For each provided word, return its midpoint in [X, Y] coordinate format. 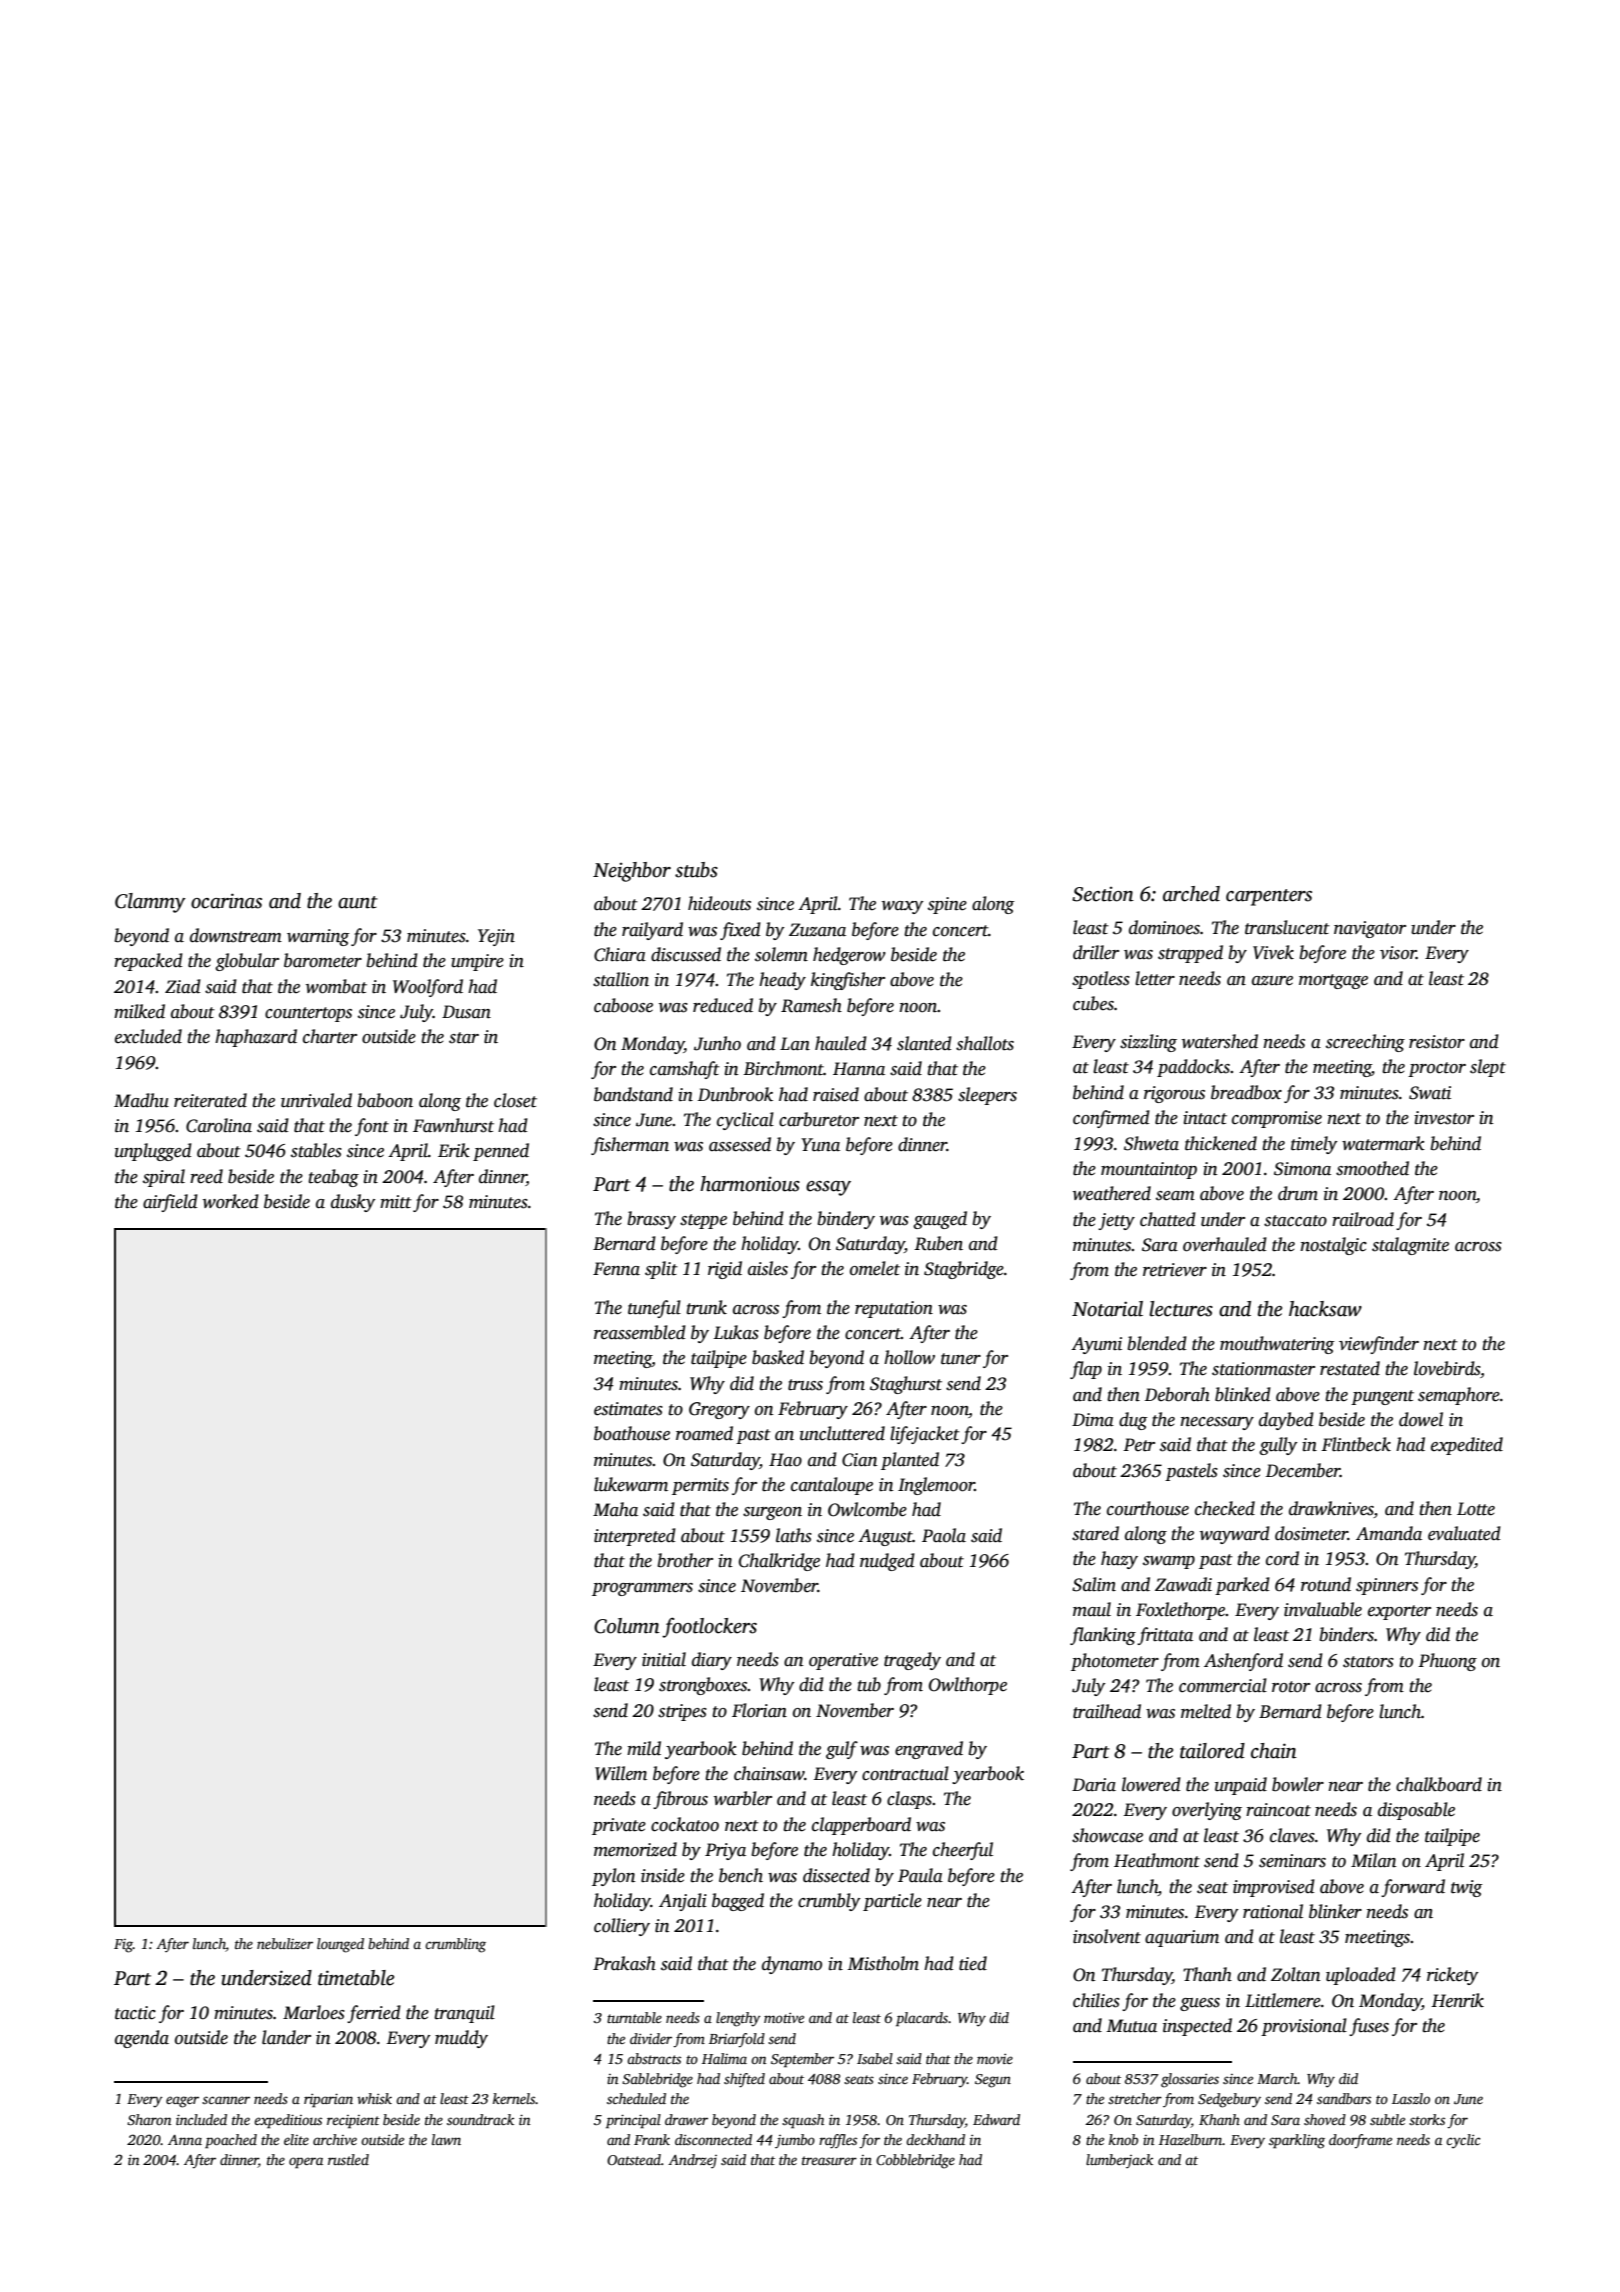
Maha [615, 1509]
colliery [622, 1927]
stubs [696, 870]
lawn [446, 2139]
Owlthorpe [968, 1686]
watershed [1220, 1041]
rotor [1291, 1687]
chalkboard [1439, 1784]
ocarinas [226, 901]
